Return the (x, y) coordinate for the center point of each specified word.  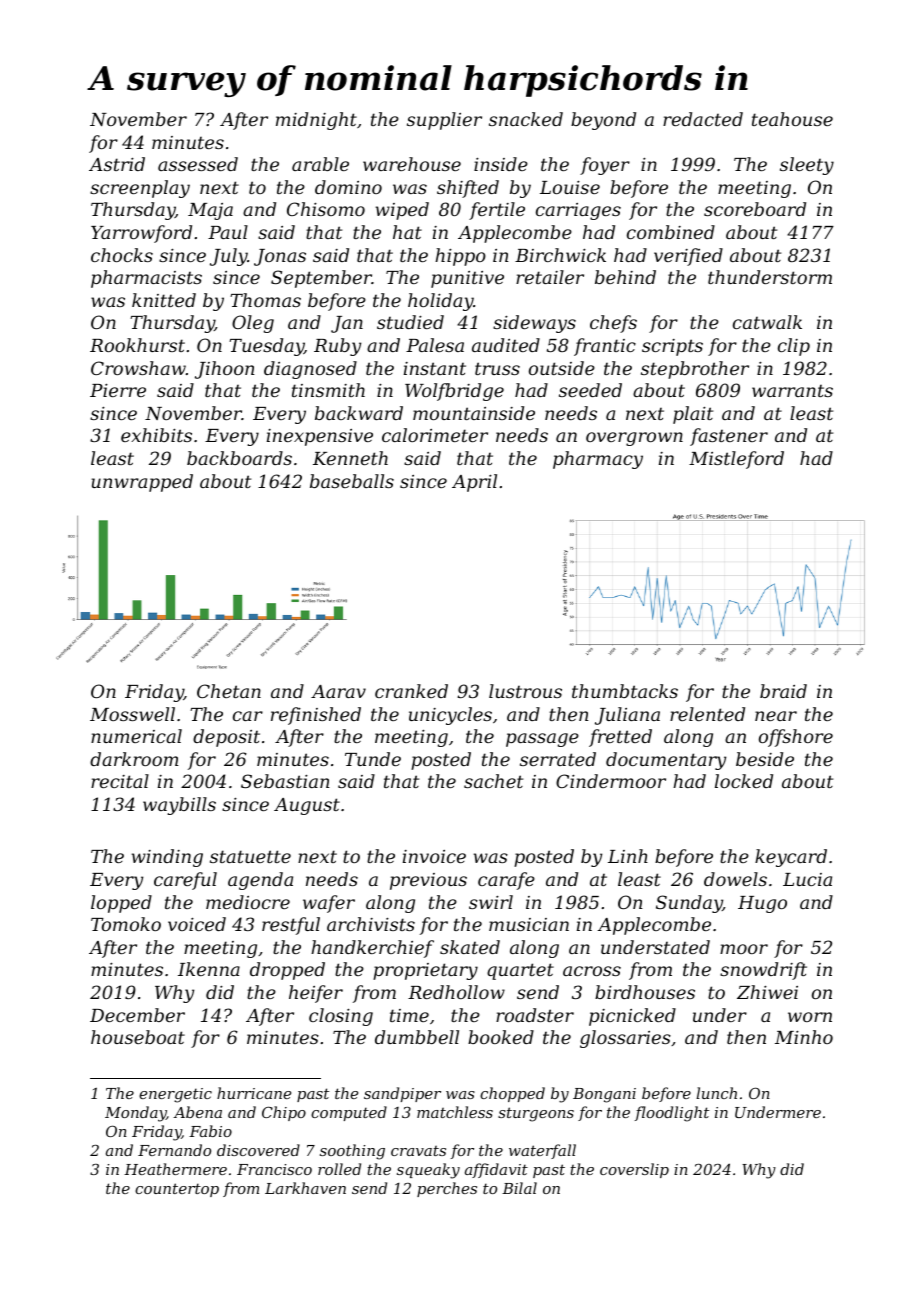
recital (120, 781)
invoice (434, 856)
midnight (316, 121)
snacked (526, 119)
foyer (605, 166)
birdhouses (645, 992)
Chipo (284, 1113)
